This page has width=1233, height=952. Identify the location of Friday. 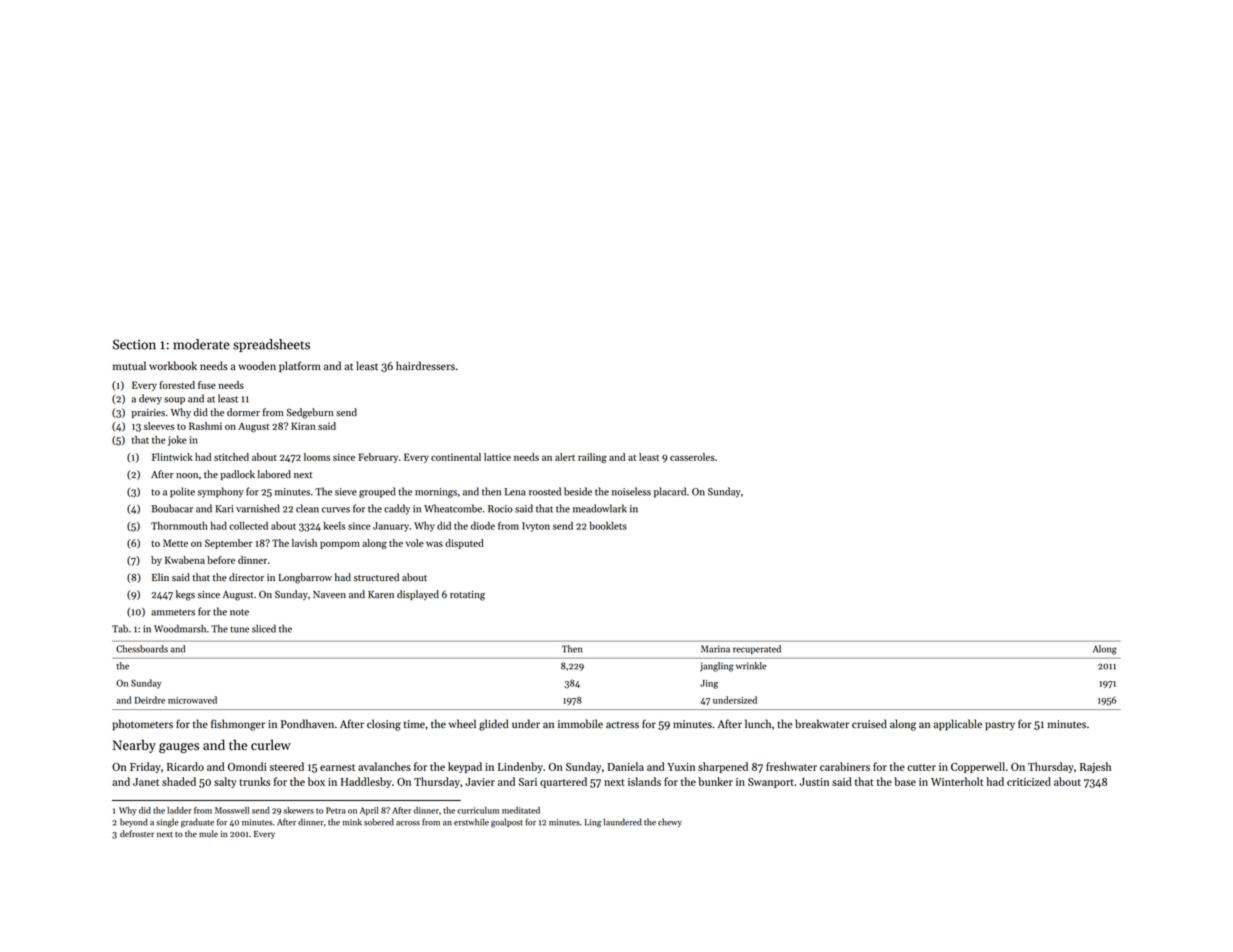
(145, 767).
